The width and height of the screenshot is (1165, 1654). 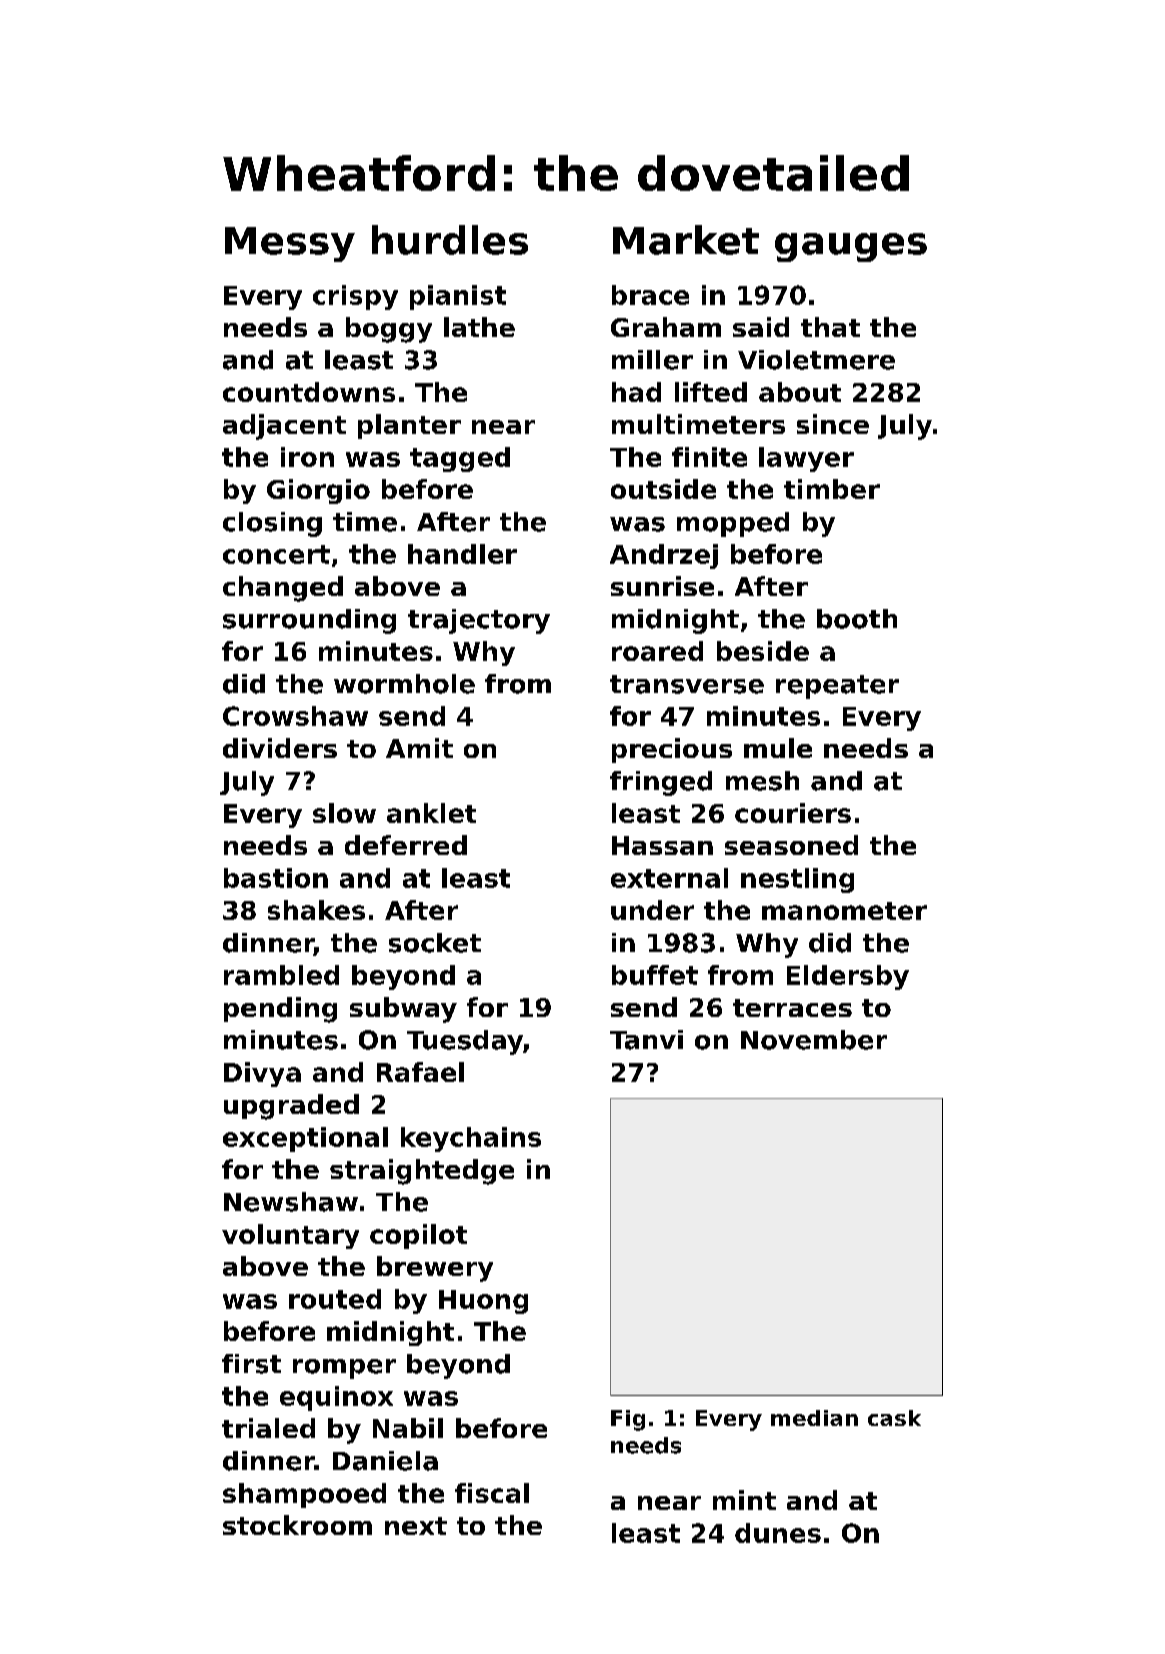 What do you see at coordinates (664, 556) in the screenshot?
I see `Andrzej` at bounding box center [664, 556].
